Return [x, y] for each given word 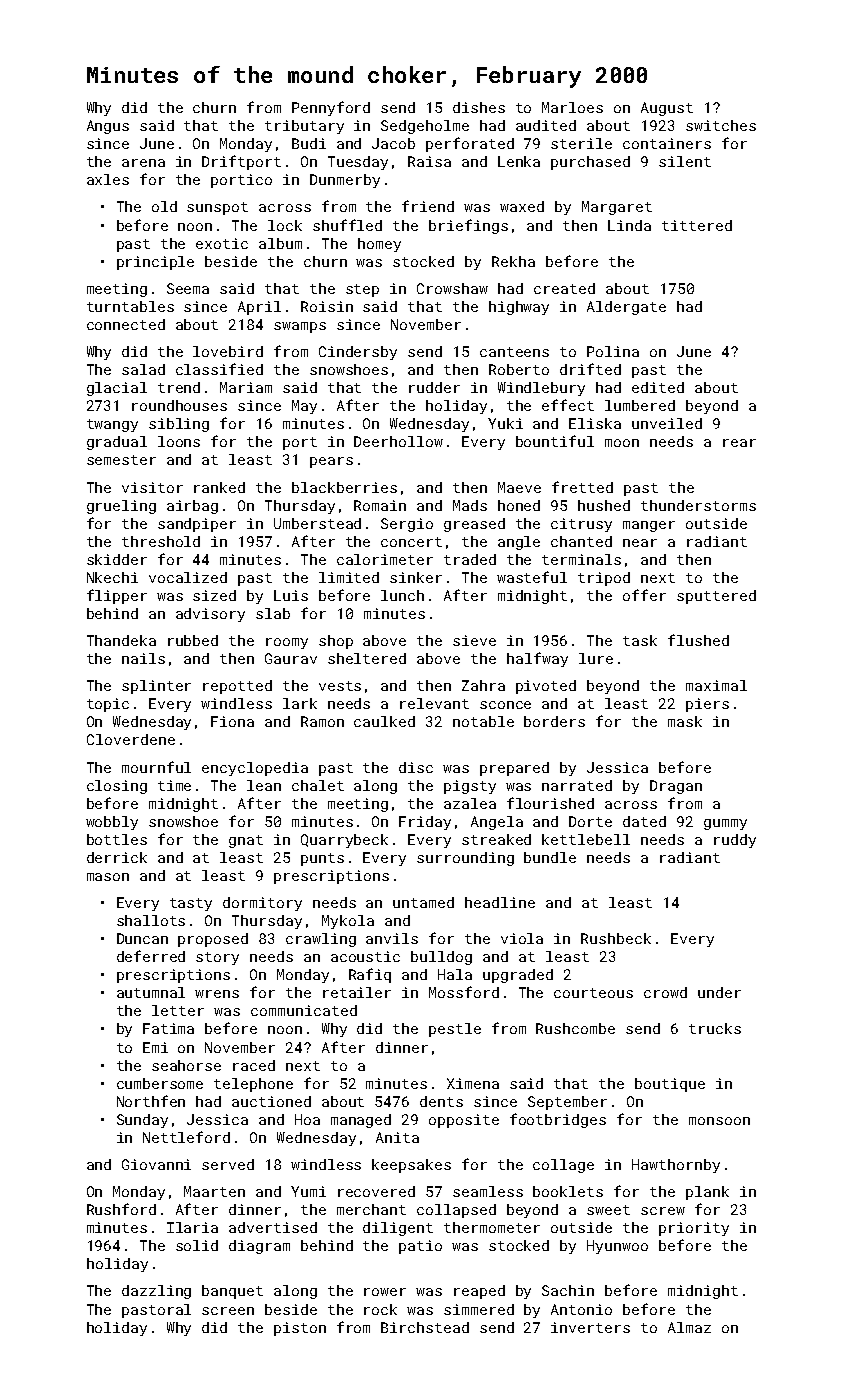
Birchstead [425, 1327]
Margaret [617, 208]
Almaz [689, 1327]
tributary [304, 127]
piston [300, 1329]
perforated [470, 144]
